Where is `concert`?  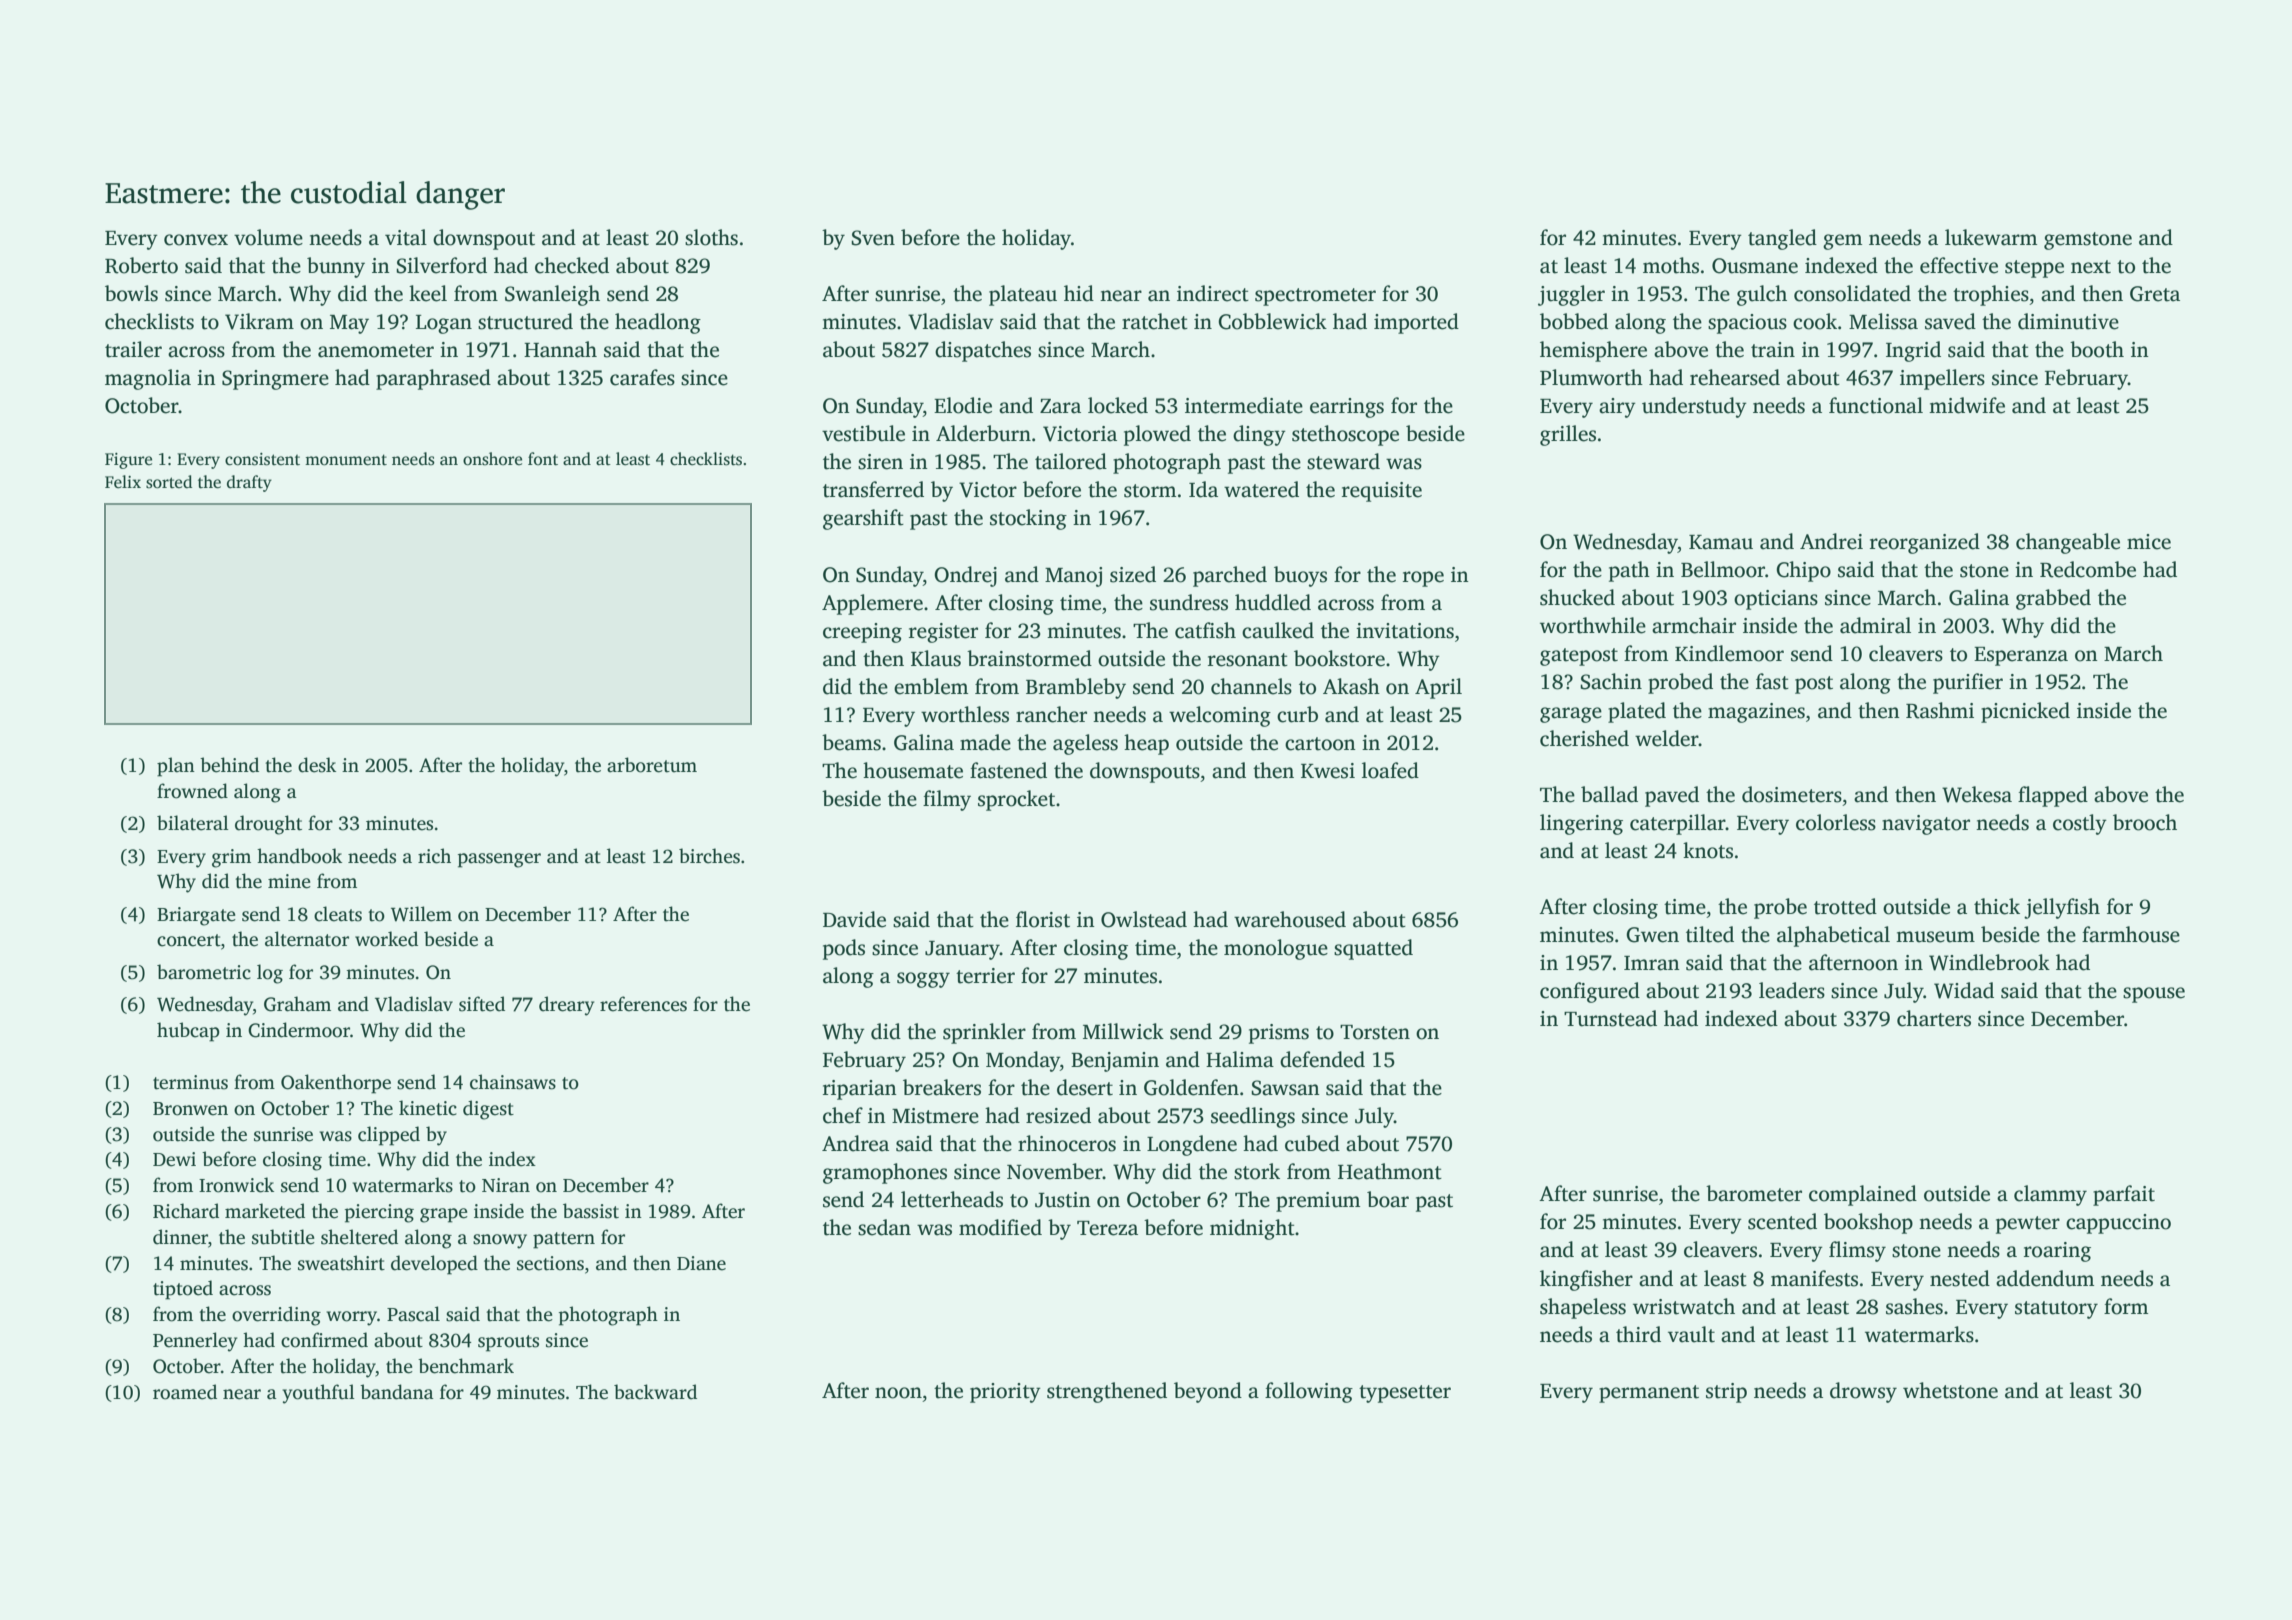
concert is located at coordinates (189, 940).
